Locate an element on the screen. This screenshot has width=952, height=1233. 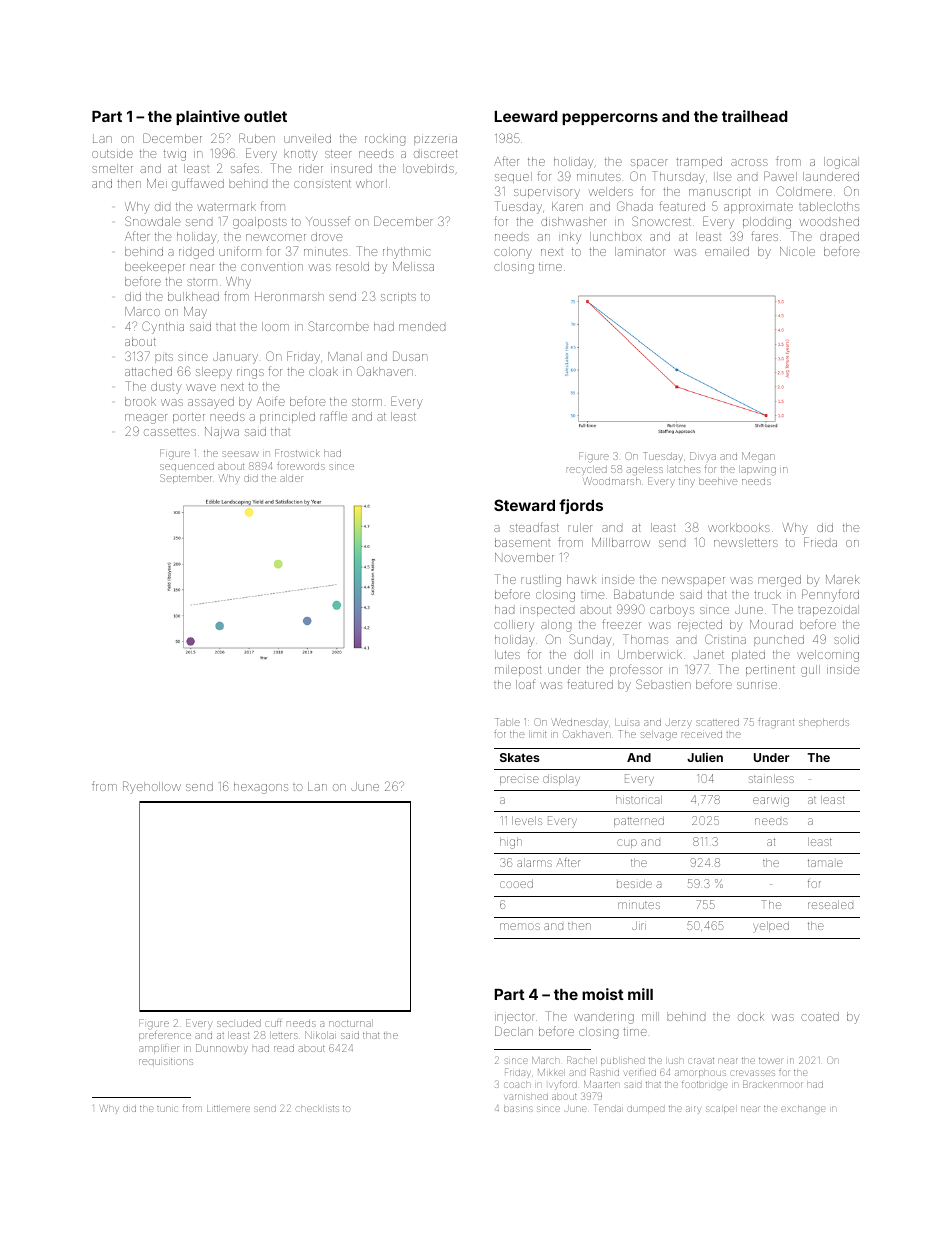
alder is located at coordinates (291, 478).
